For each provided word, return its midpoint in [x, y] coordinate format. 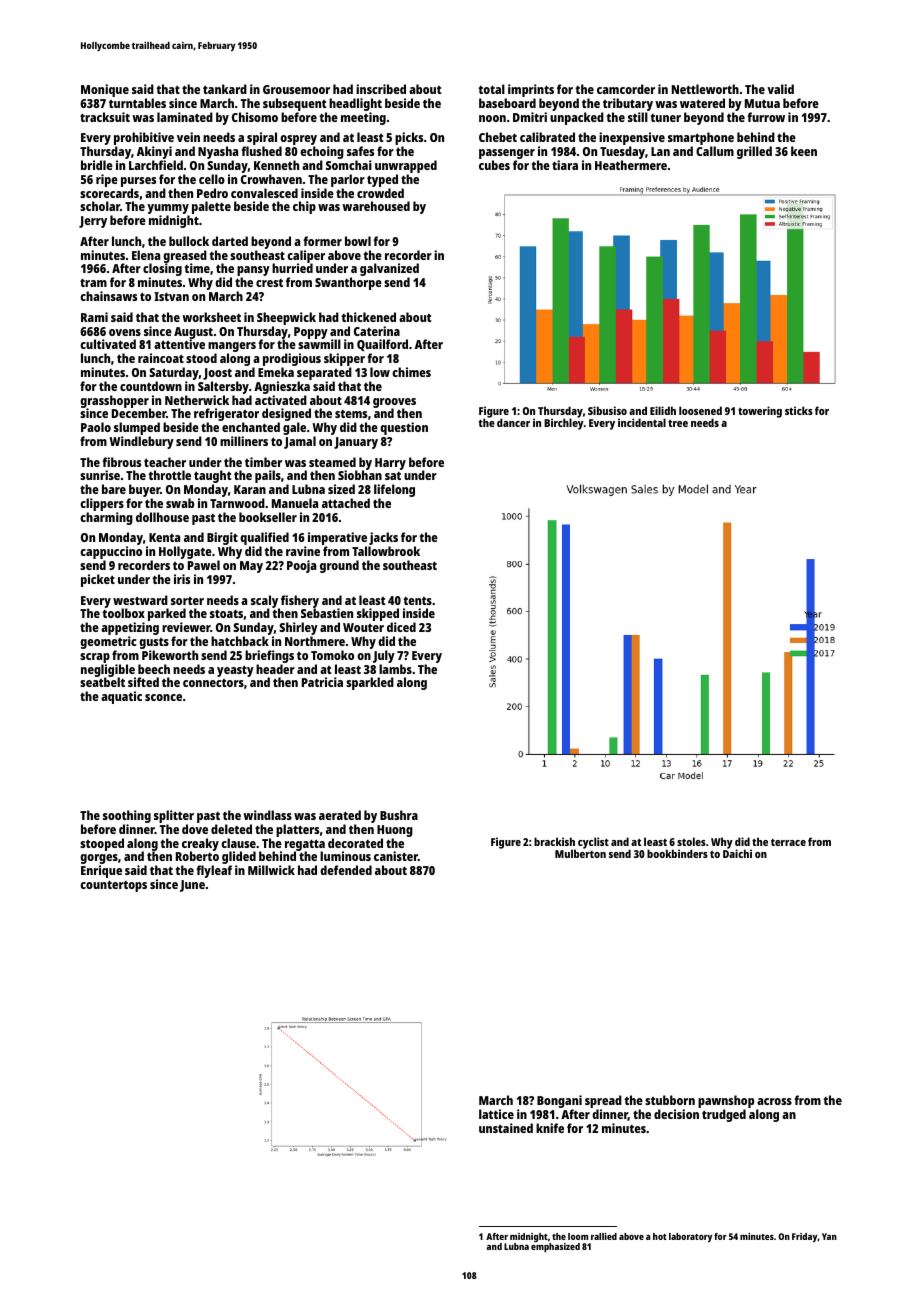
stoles [691, 841]
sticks [799, 410]
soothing [127, 816]
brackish [554, 841]
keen [804, 151]
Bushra [399, 815]
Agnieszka [282, 387]
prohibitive [144, 138]
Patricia [322, 682]
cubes [494, 165]
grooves [394, 403]
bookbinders [677, 853]
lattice [496, 1114]
